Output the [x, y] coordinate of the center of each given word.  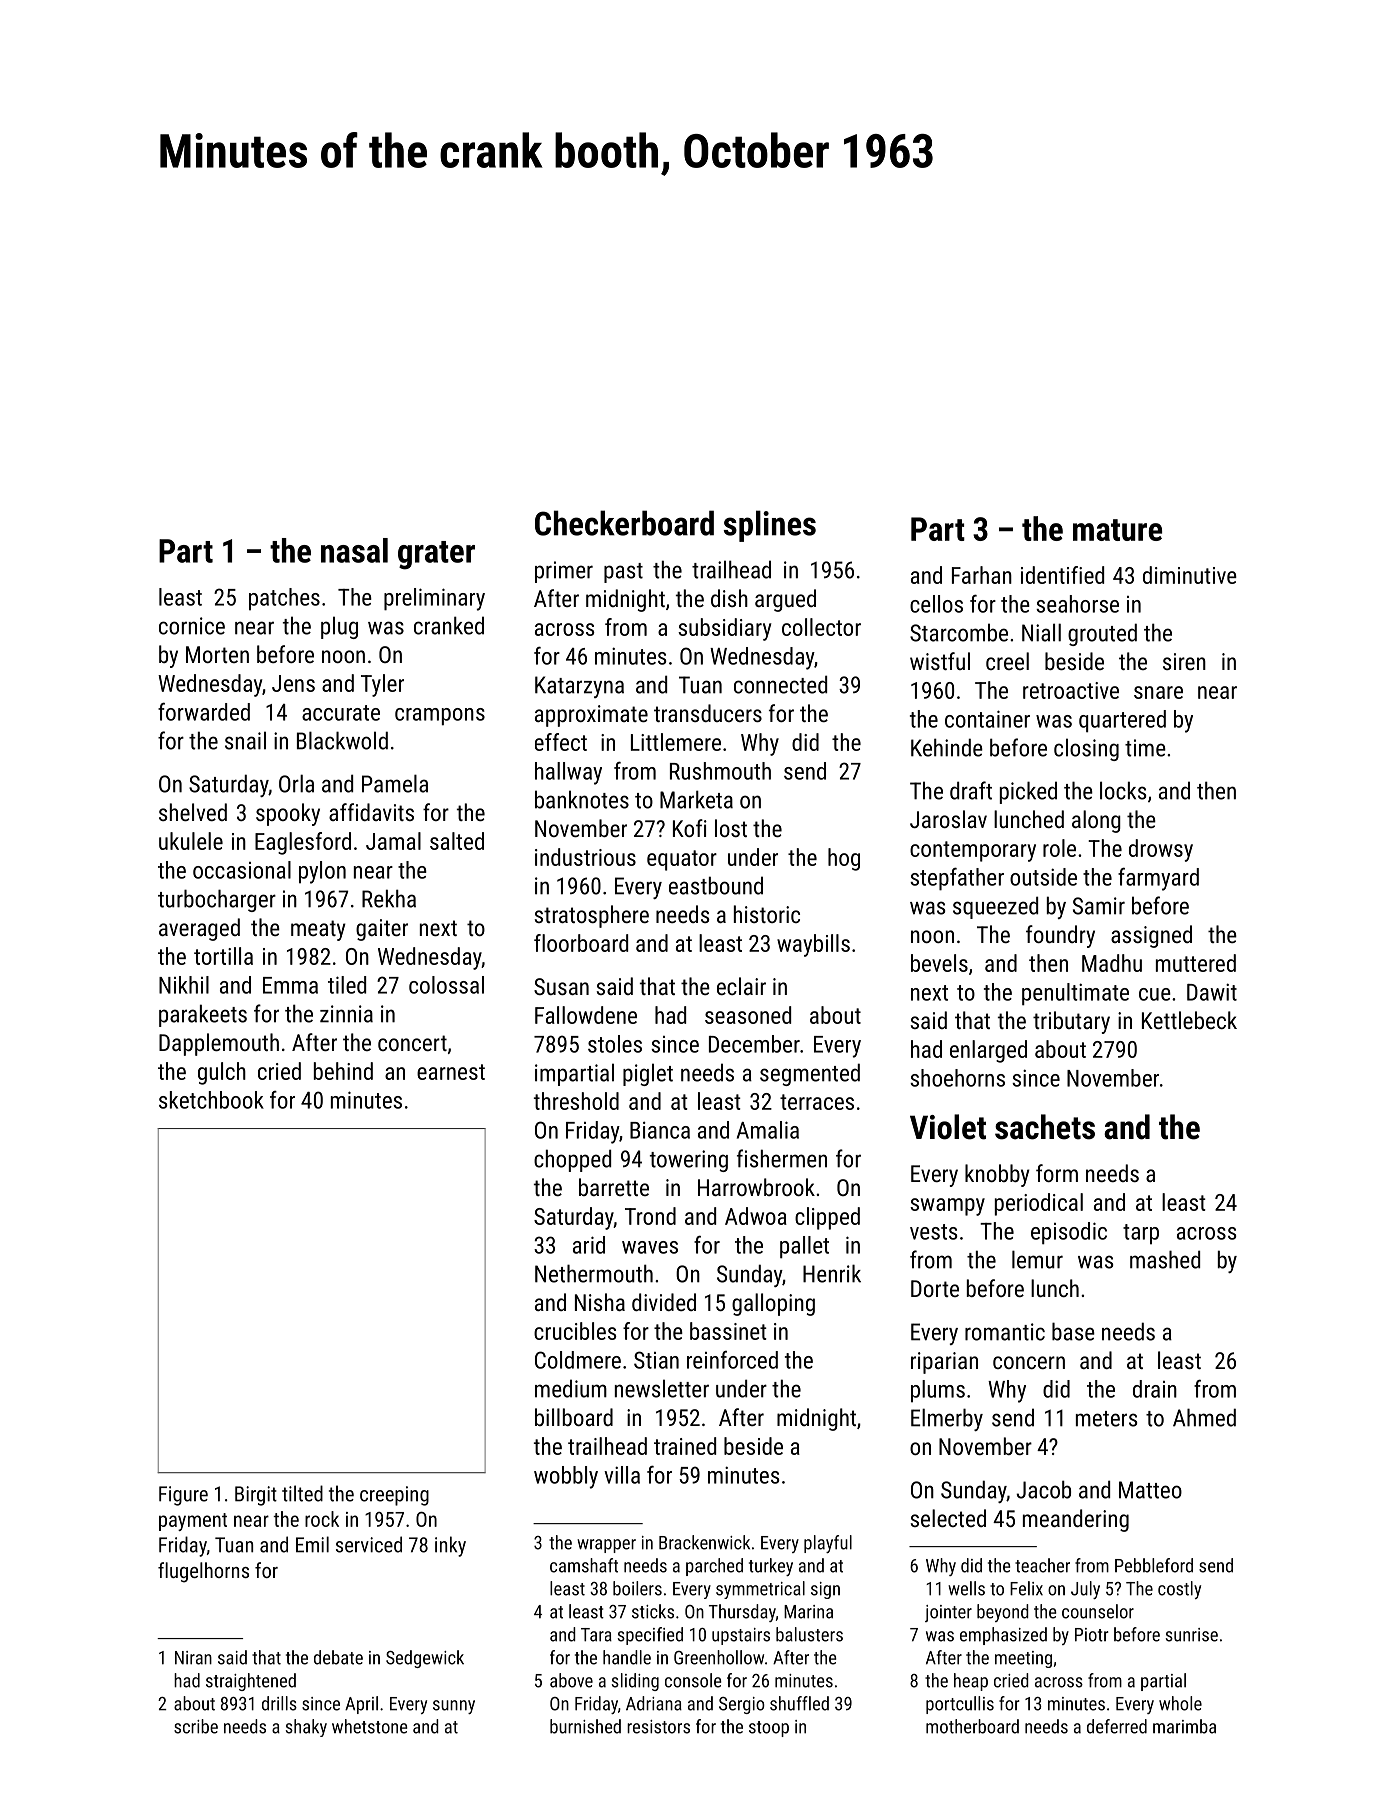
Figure [183, 1496]
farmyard [1158, 879]
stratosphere [592, 916]
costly [1179, 1590]
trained [685, 1446]
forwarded [204, 711]
